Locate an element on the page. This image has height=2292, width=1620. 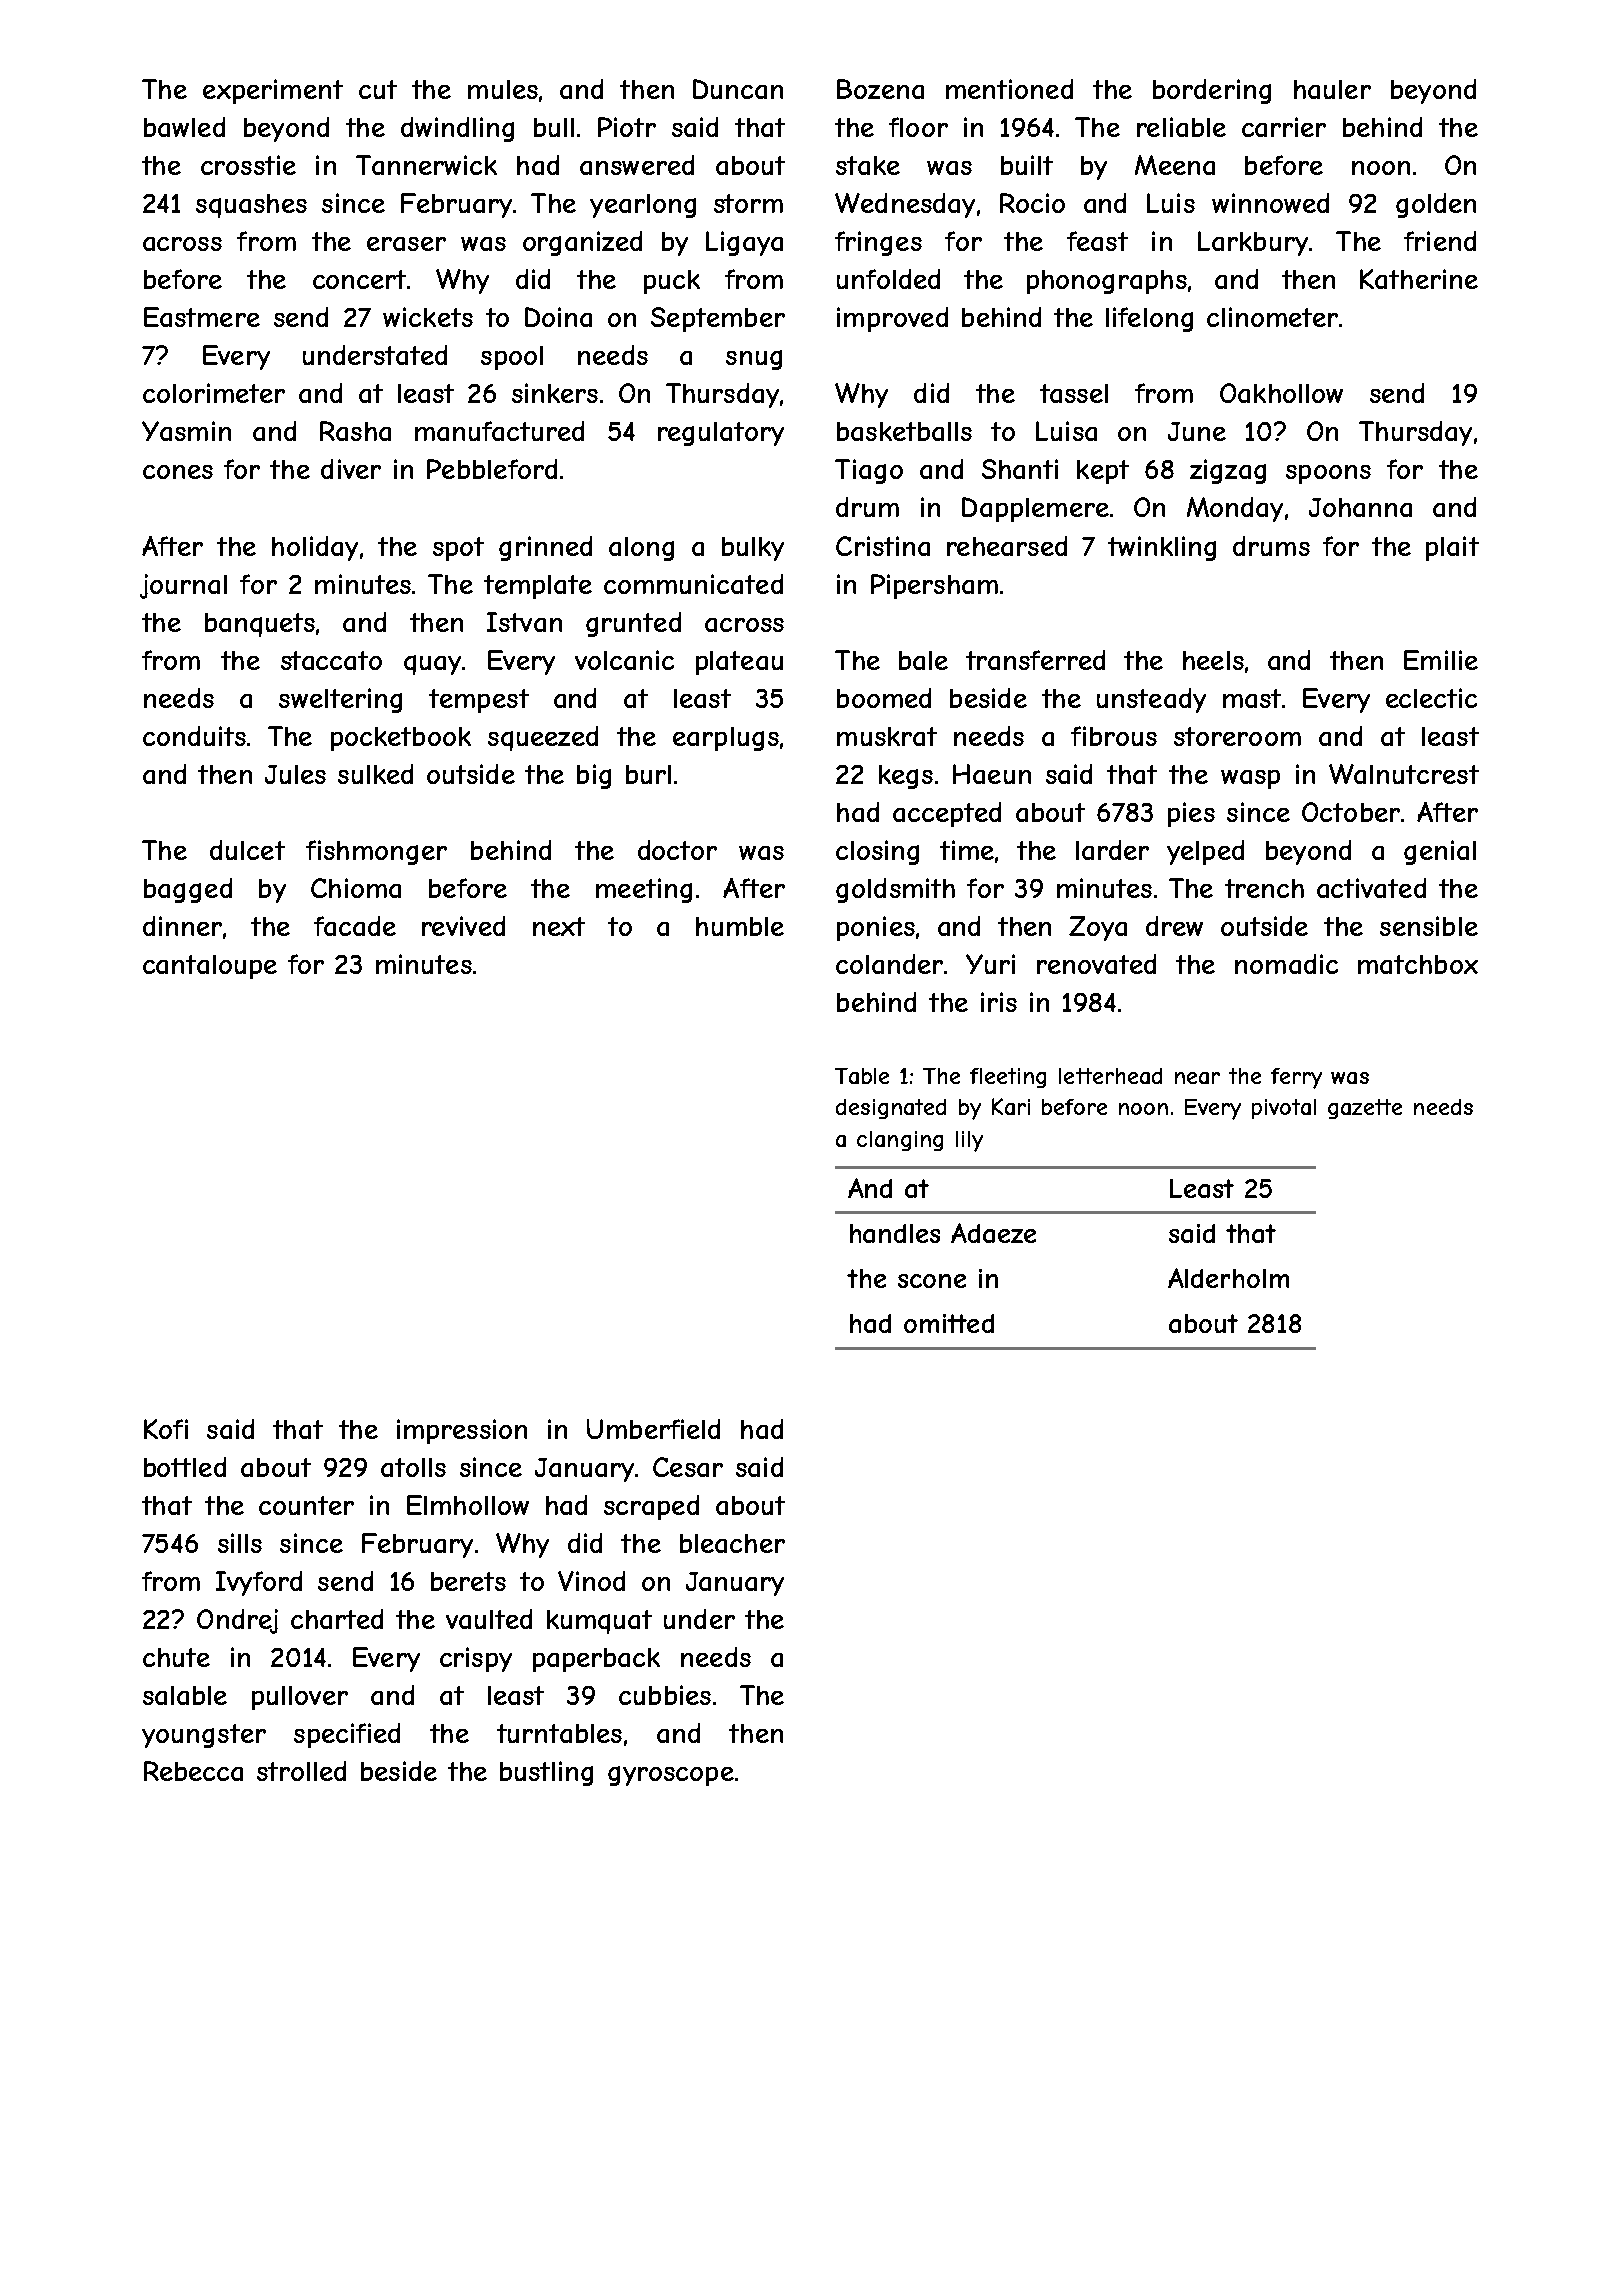
Walnutcrest is located at coordinates (1404, 774).
